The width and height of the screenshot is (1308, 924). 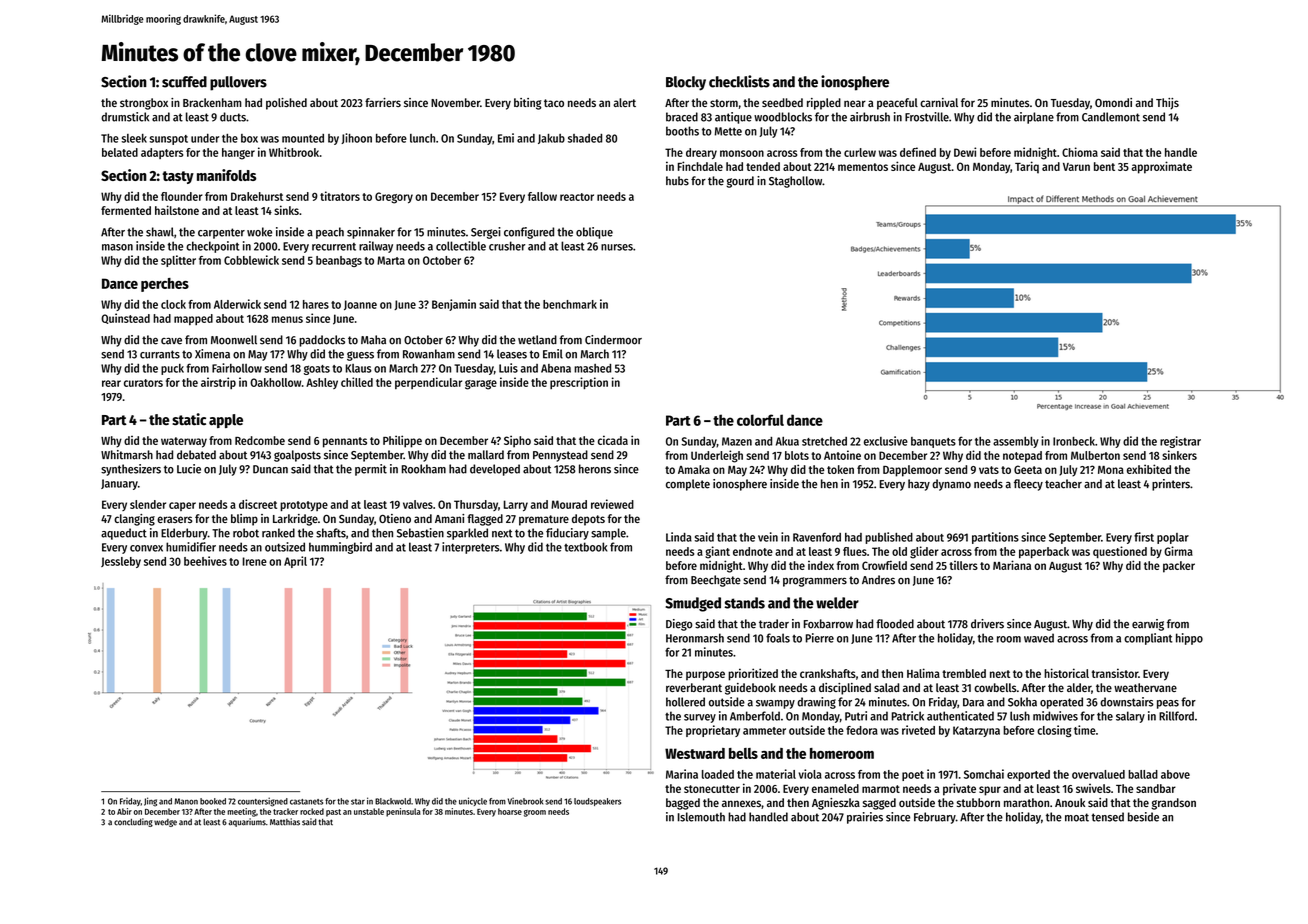 What do you see at coordinates (510, 811) in the screenshot?
I see `hoarse` at bounding box center [510, 811].
